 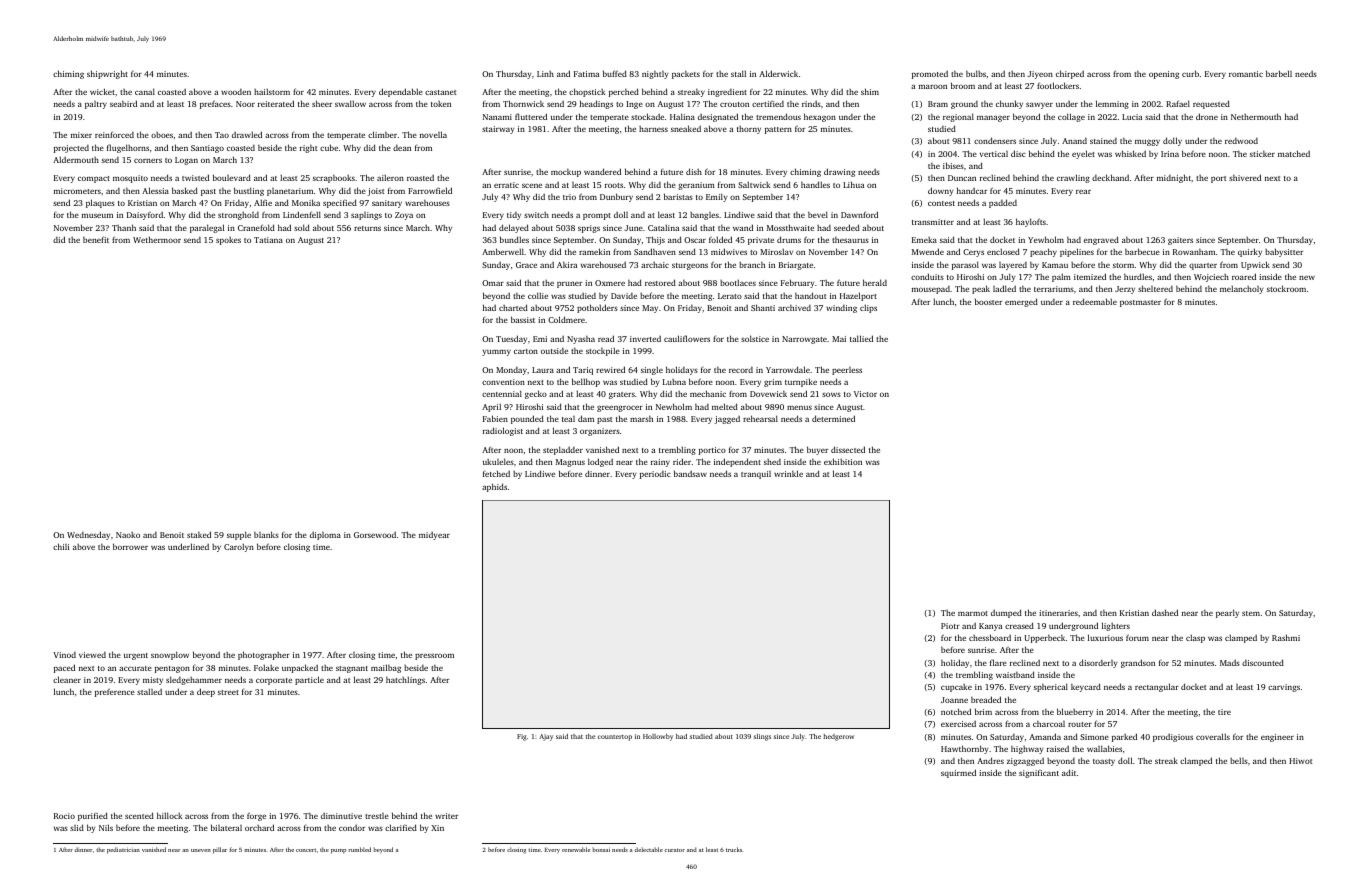 I want to click on stockroom, so click(x=1286, y=288).
